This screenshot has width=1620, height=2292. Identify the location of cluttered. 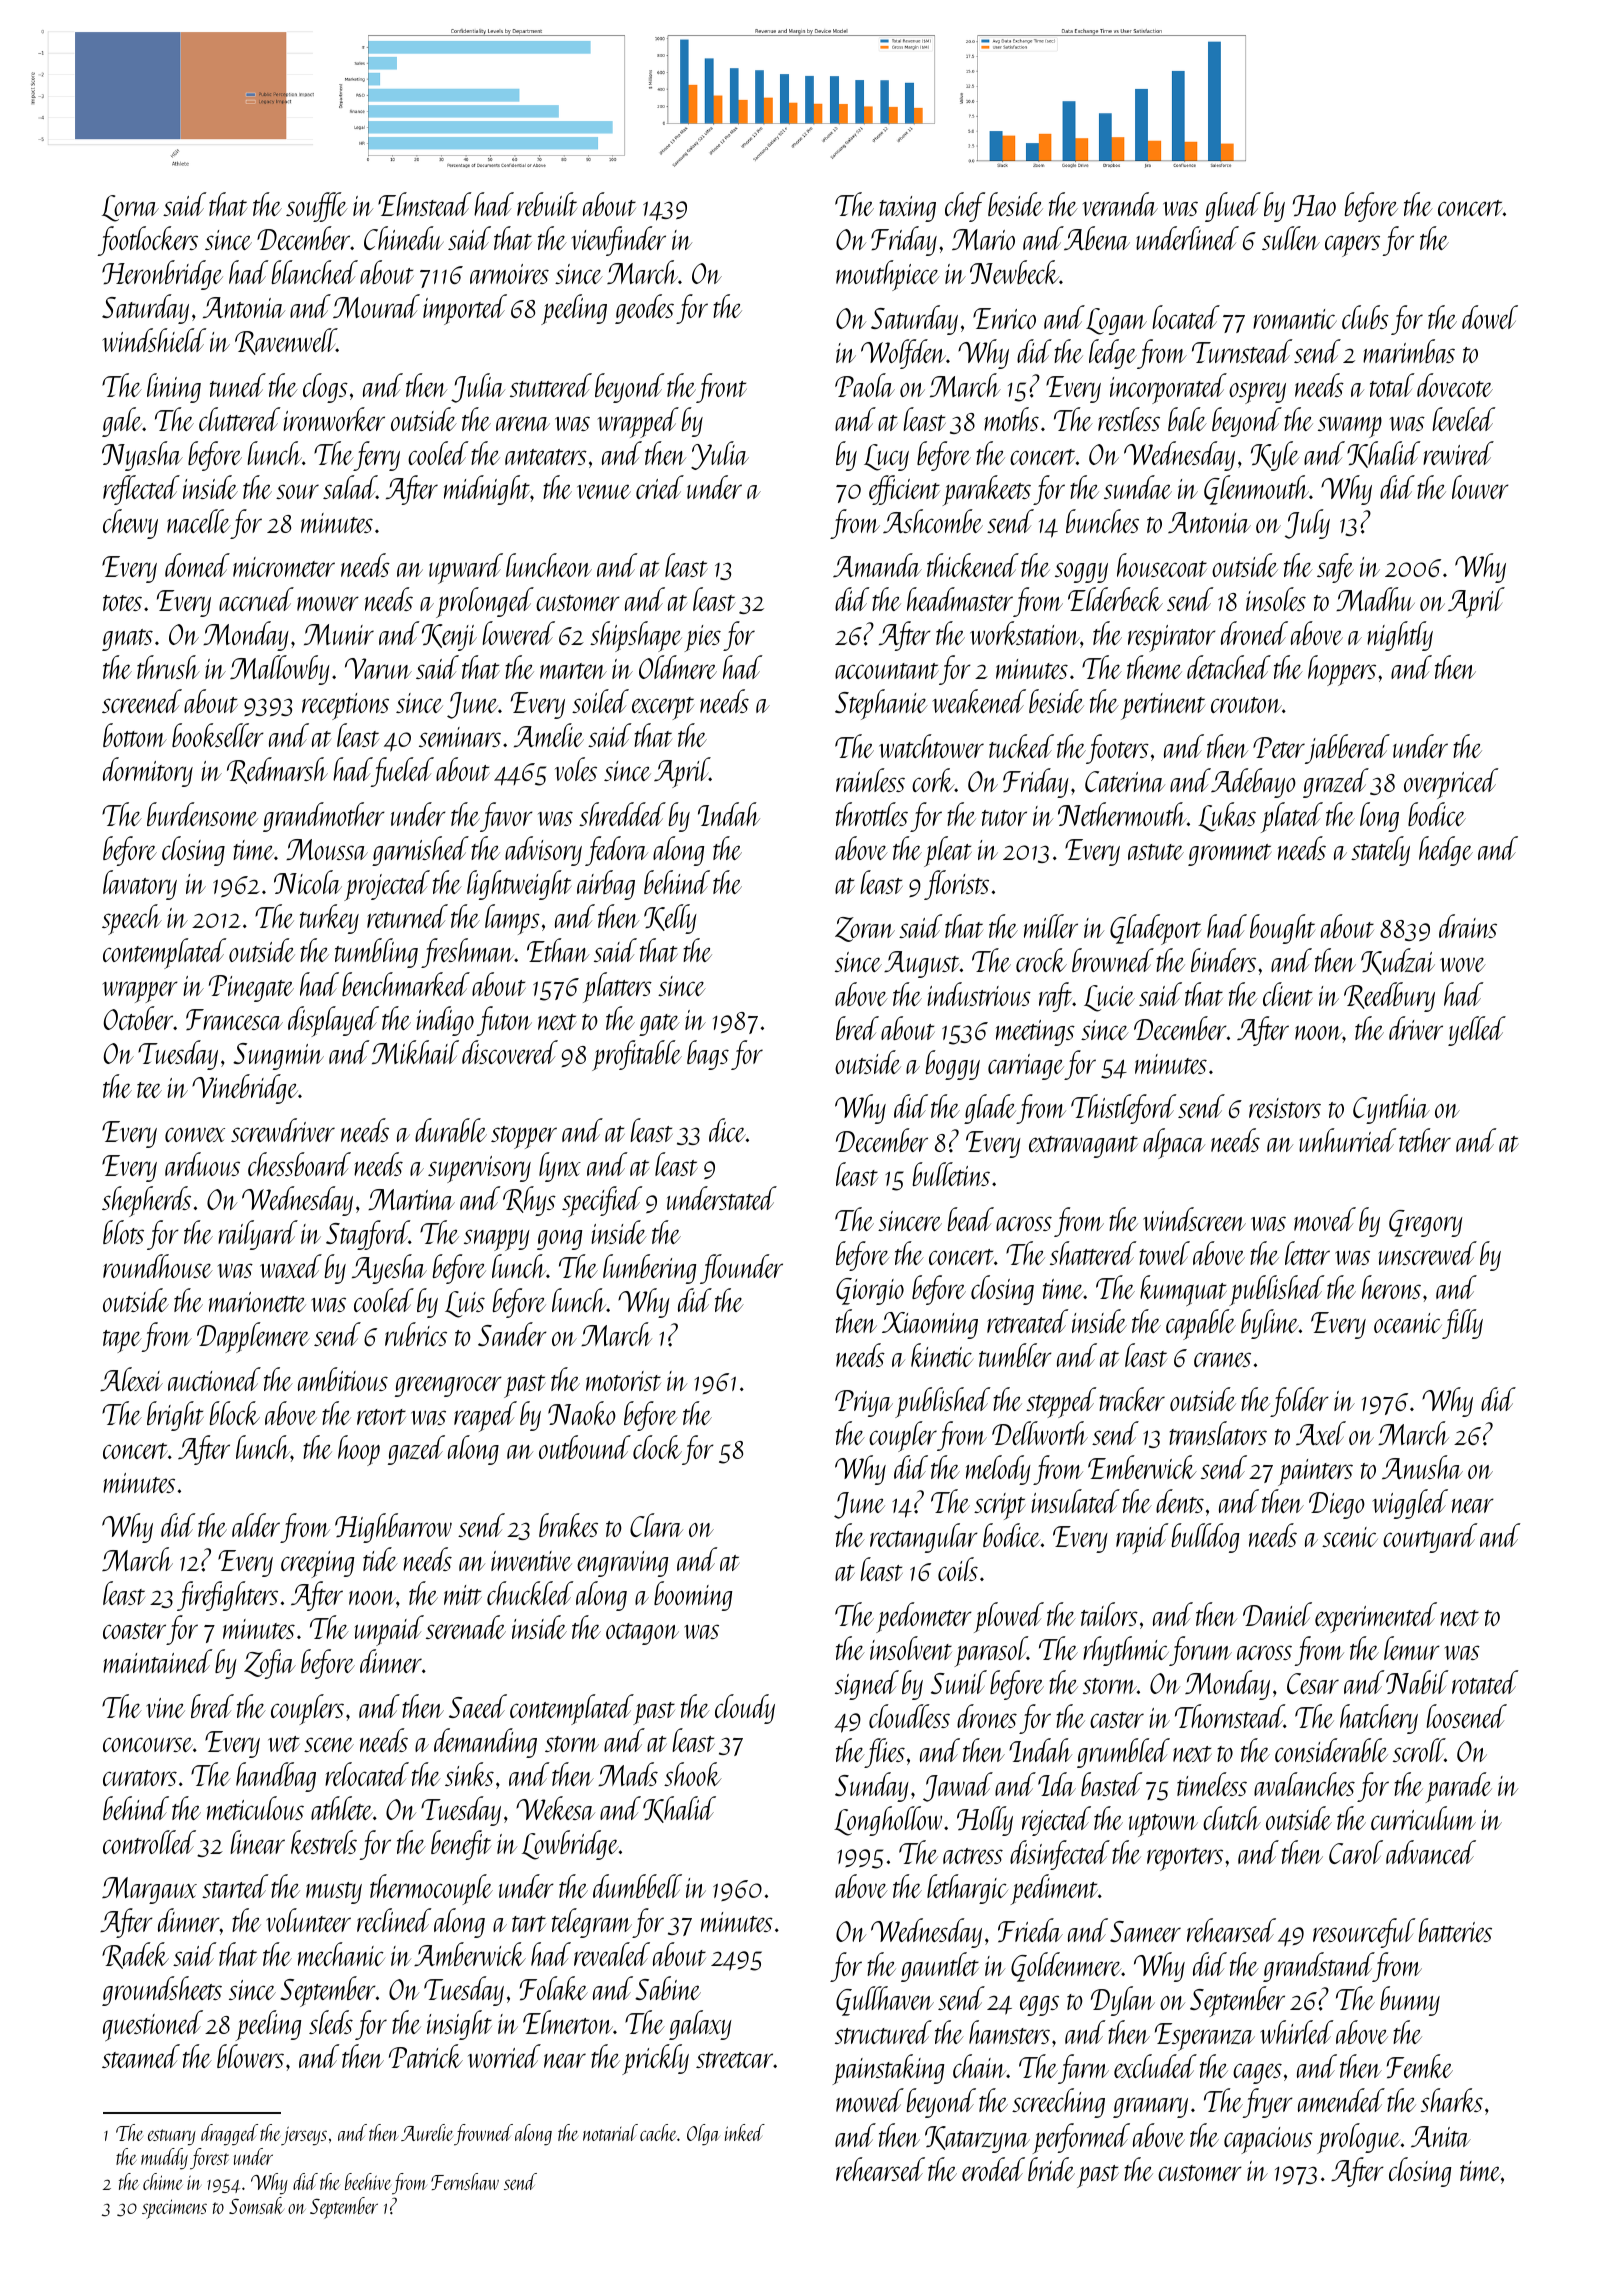
(239, 419).
